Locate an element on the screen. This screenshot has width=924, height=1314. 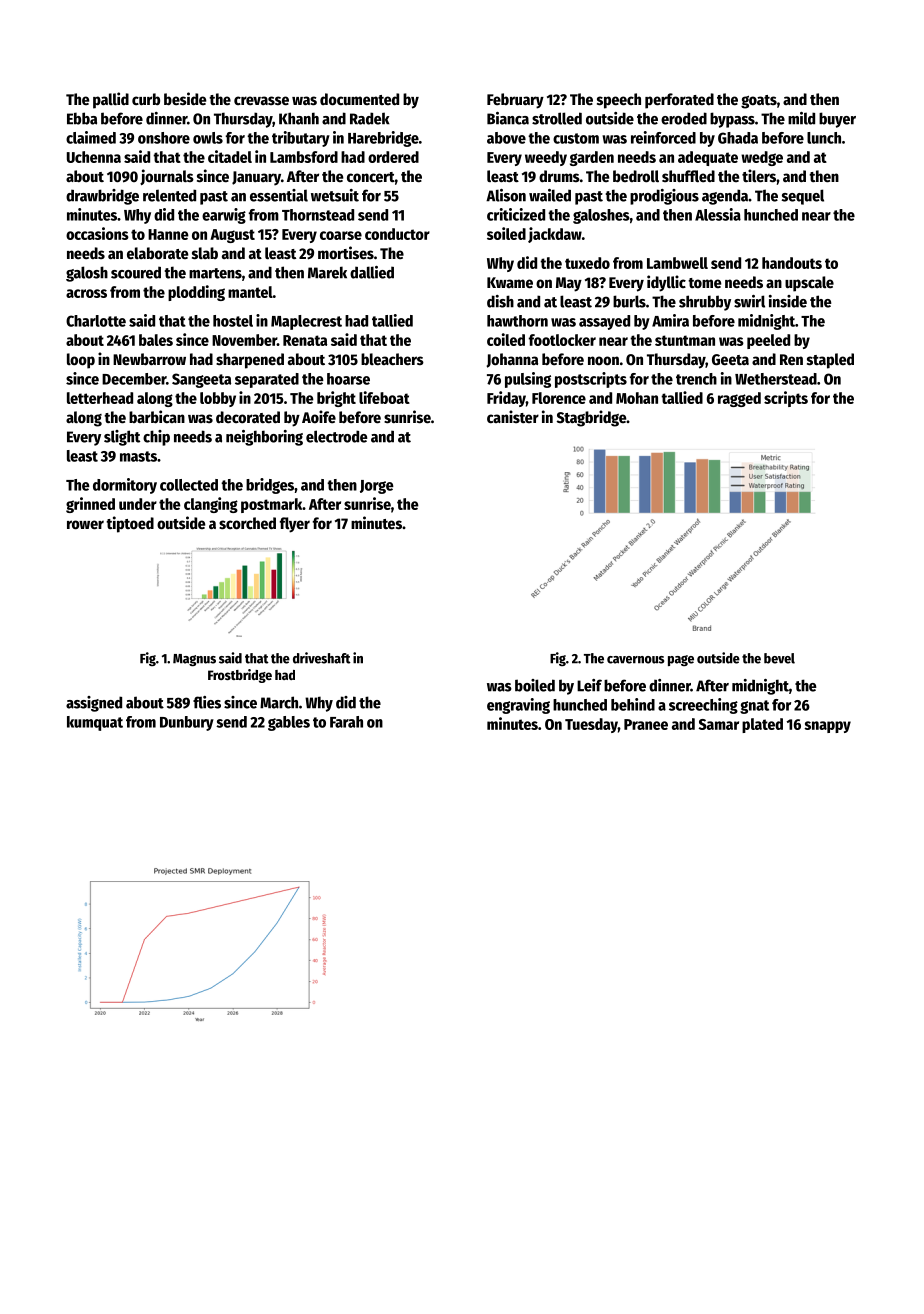
martens is located at coordinates (215, 273).
